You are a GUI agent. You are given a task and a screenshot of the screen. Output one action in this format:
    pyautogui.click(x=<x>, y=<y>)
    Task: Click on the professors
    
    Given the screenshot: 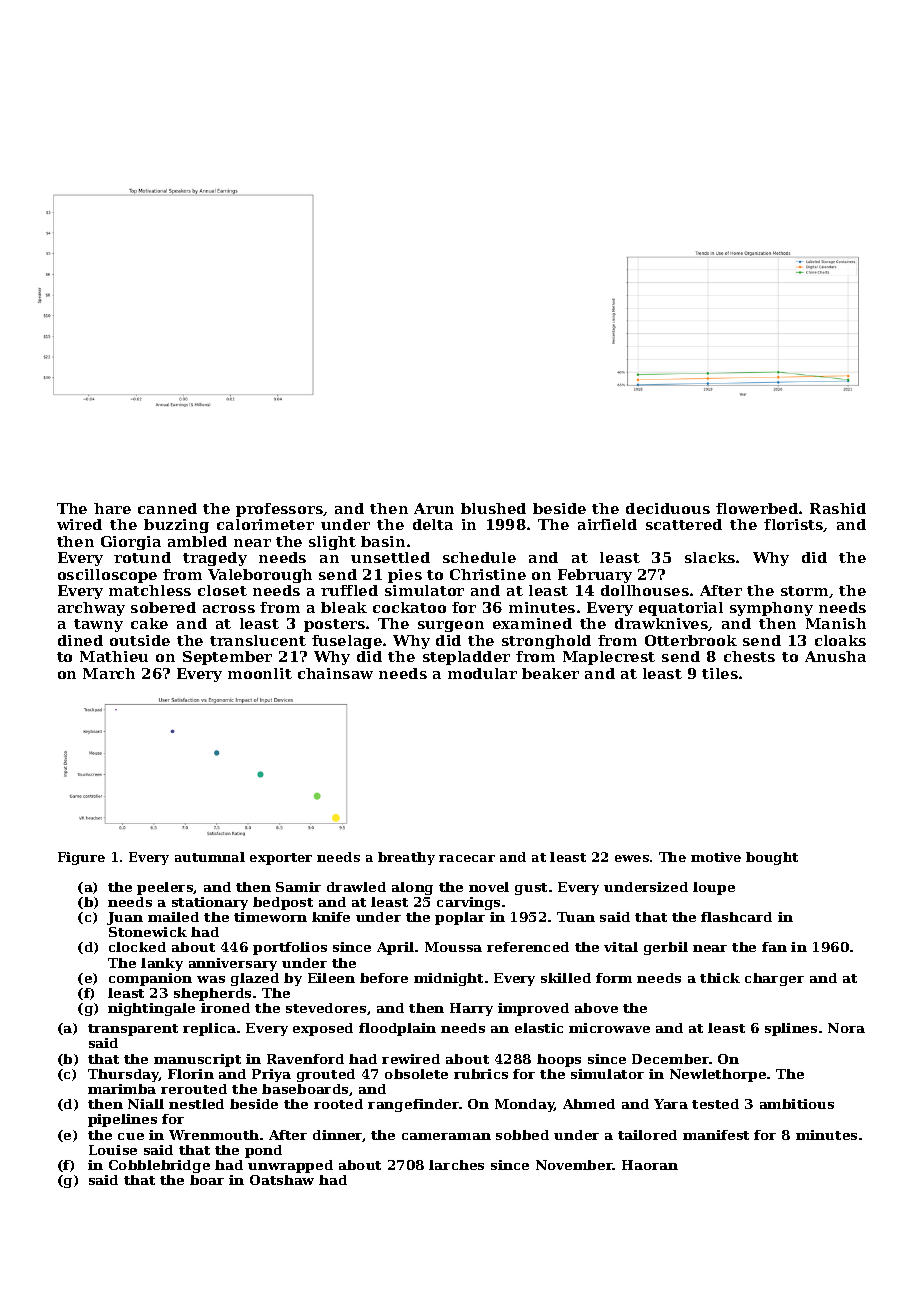 What is the action you would take?
    pyautogui.click(x=279, y=510)
